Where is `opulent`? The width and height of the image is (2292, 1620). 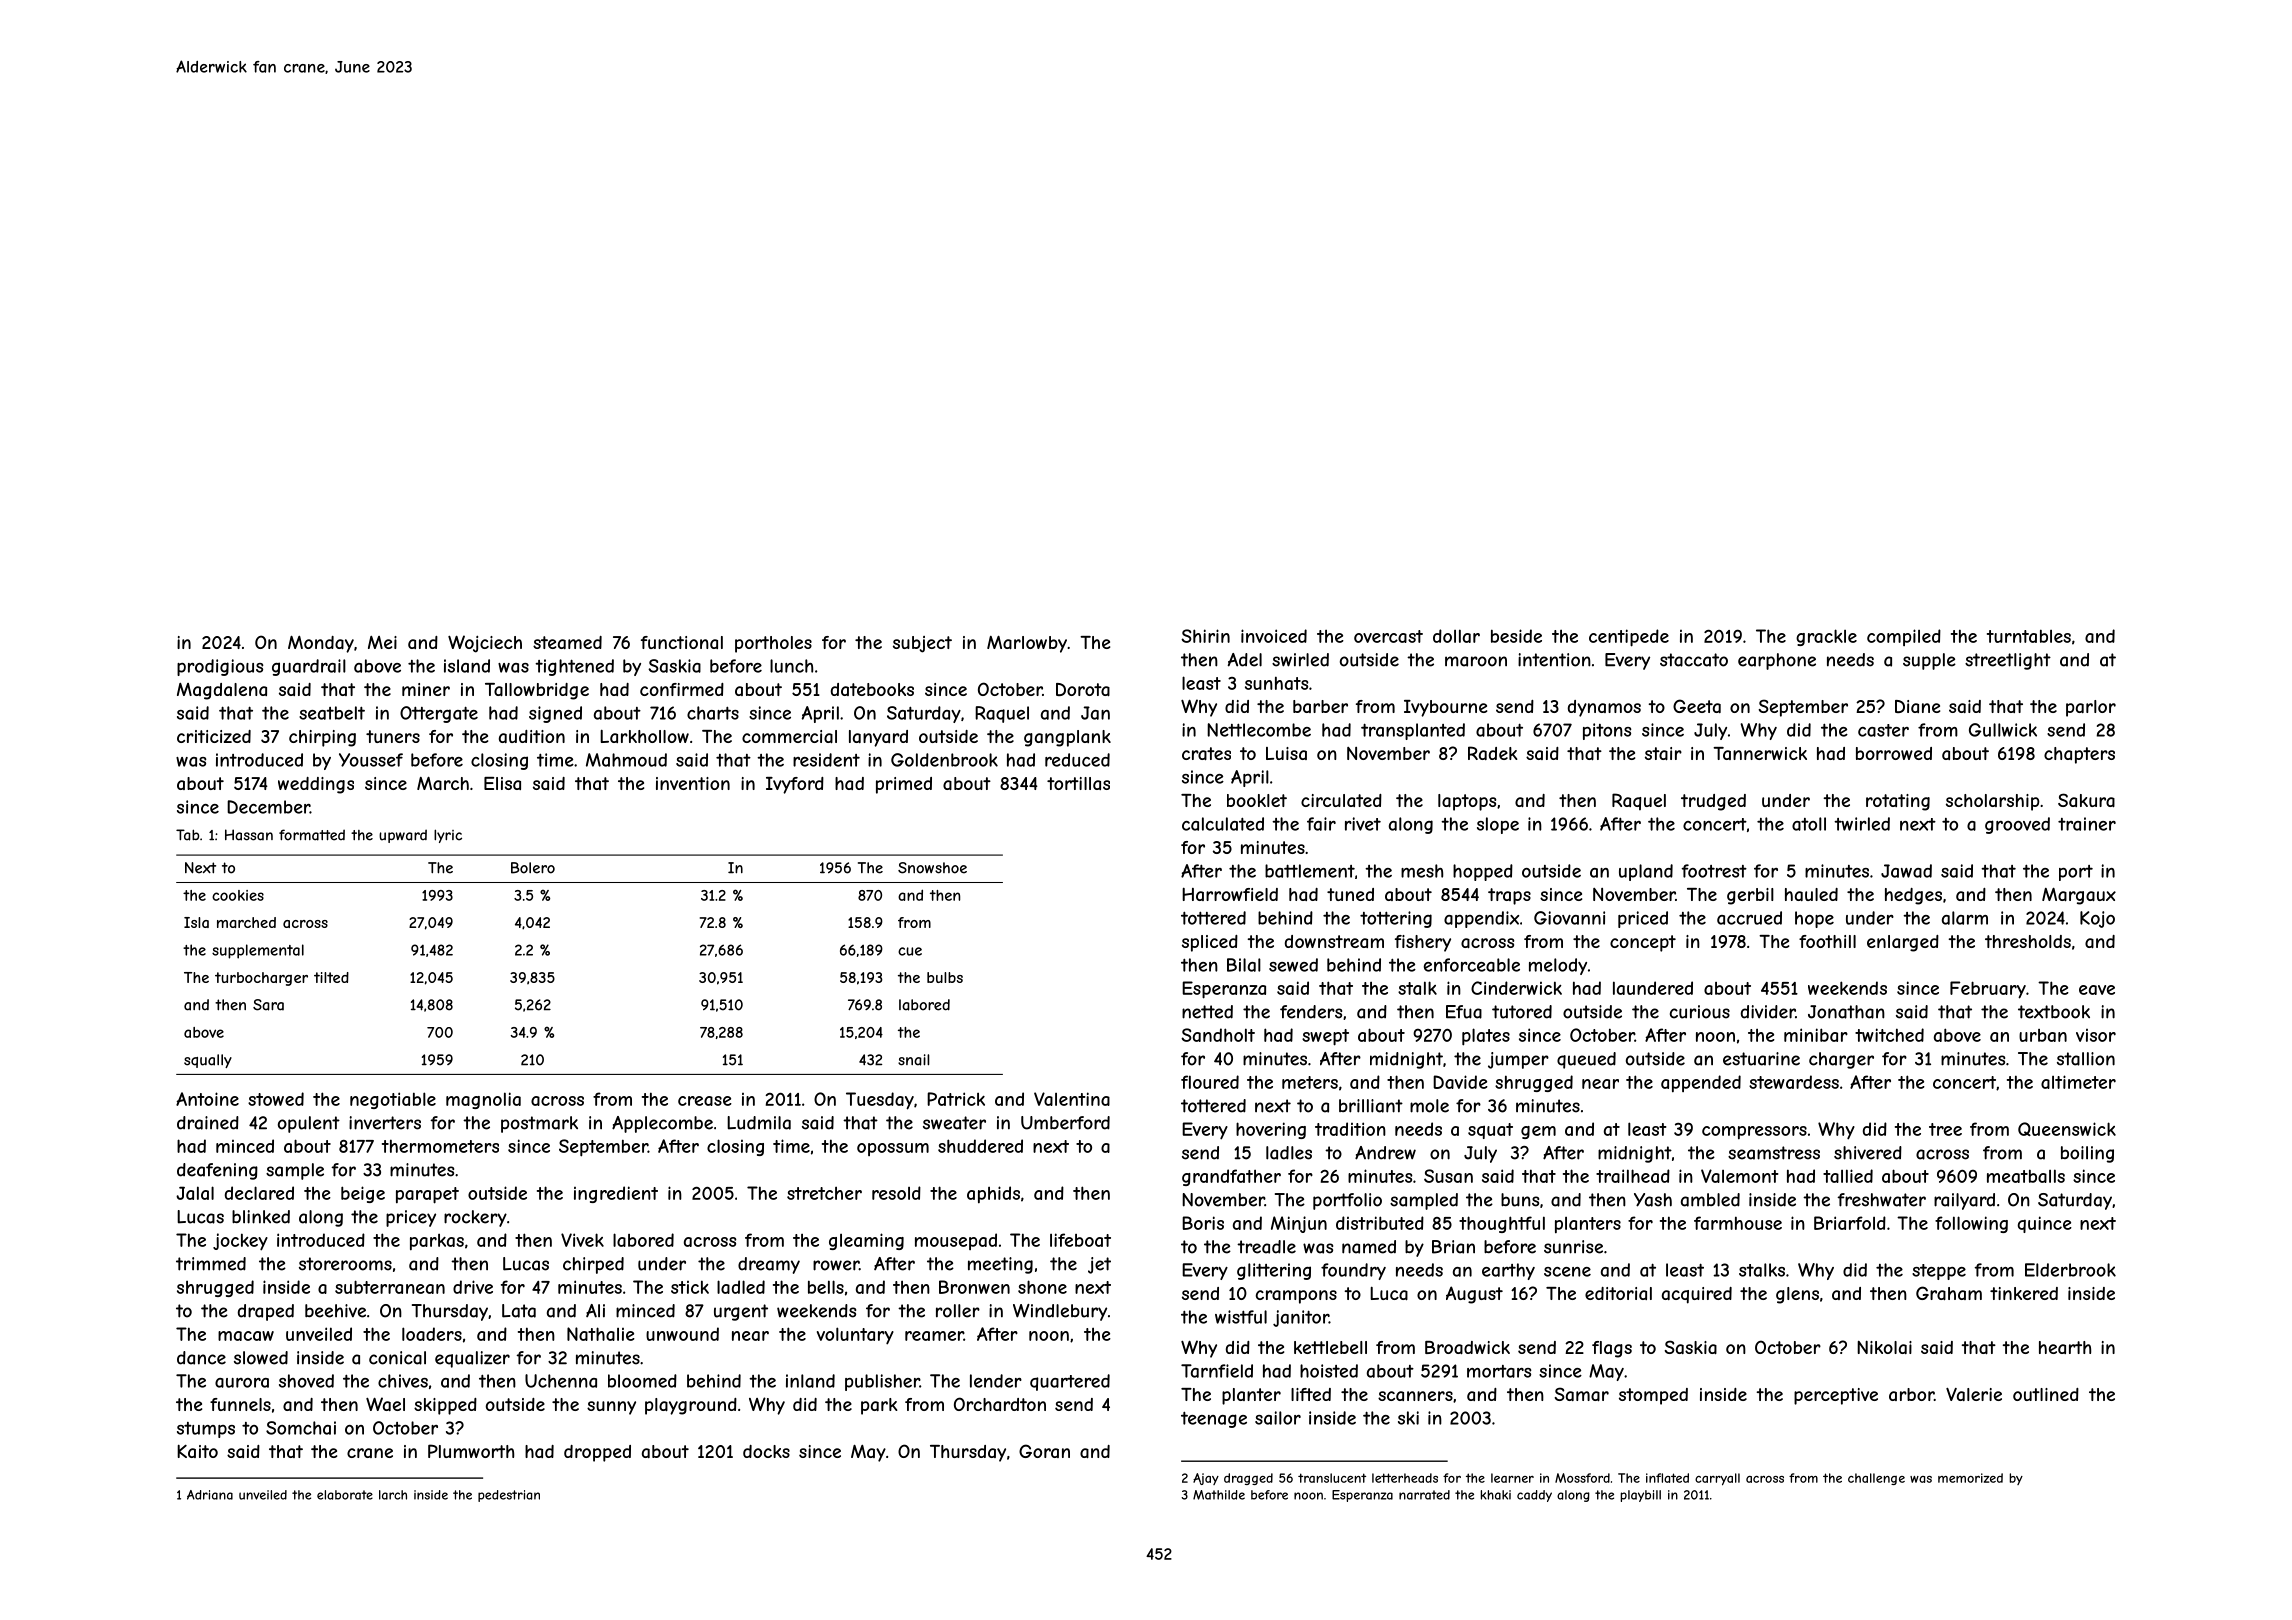
opulent is located at coordinates (309, 1124).
